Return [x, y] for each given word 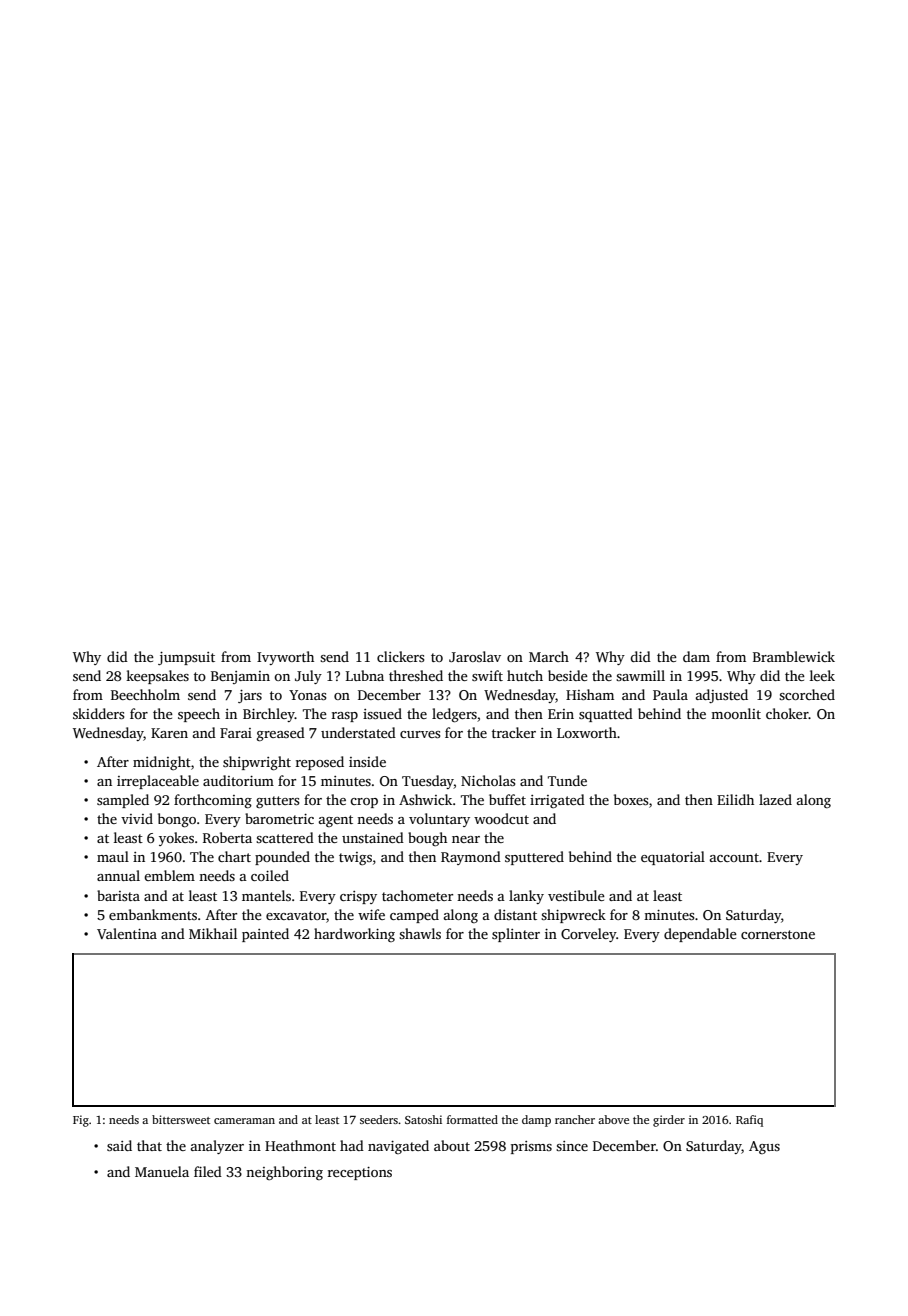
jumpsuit [186, 658]
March [549, 656]
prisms [531, 1147]
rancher [575, 1119]
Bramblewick [794, 656]
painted [265, 935]
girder [669, 1121]
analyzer [217, 1147]
